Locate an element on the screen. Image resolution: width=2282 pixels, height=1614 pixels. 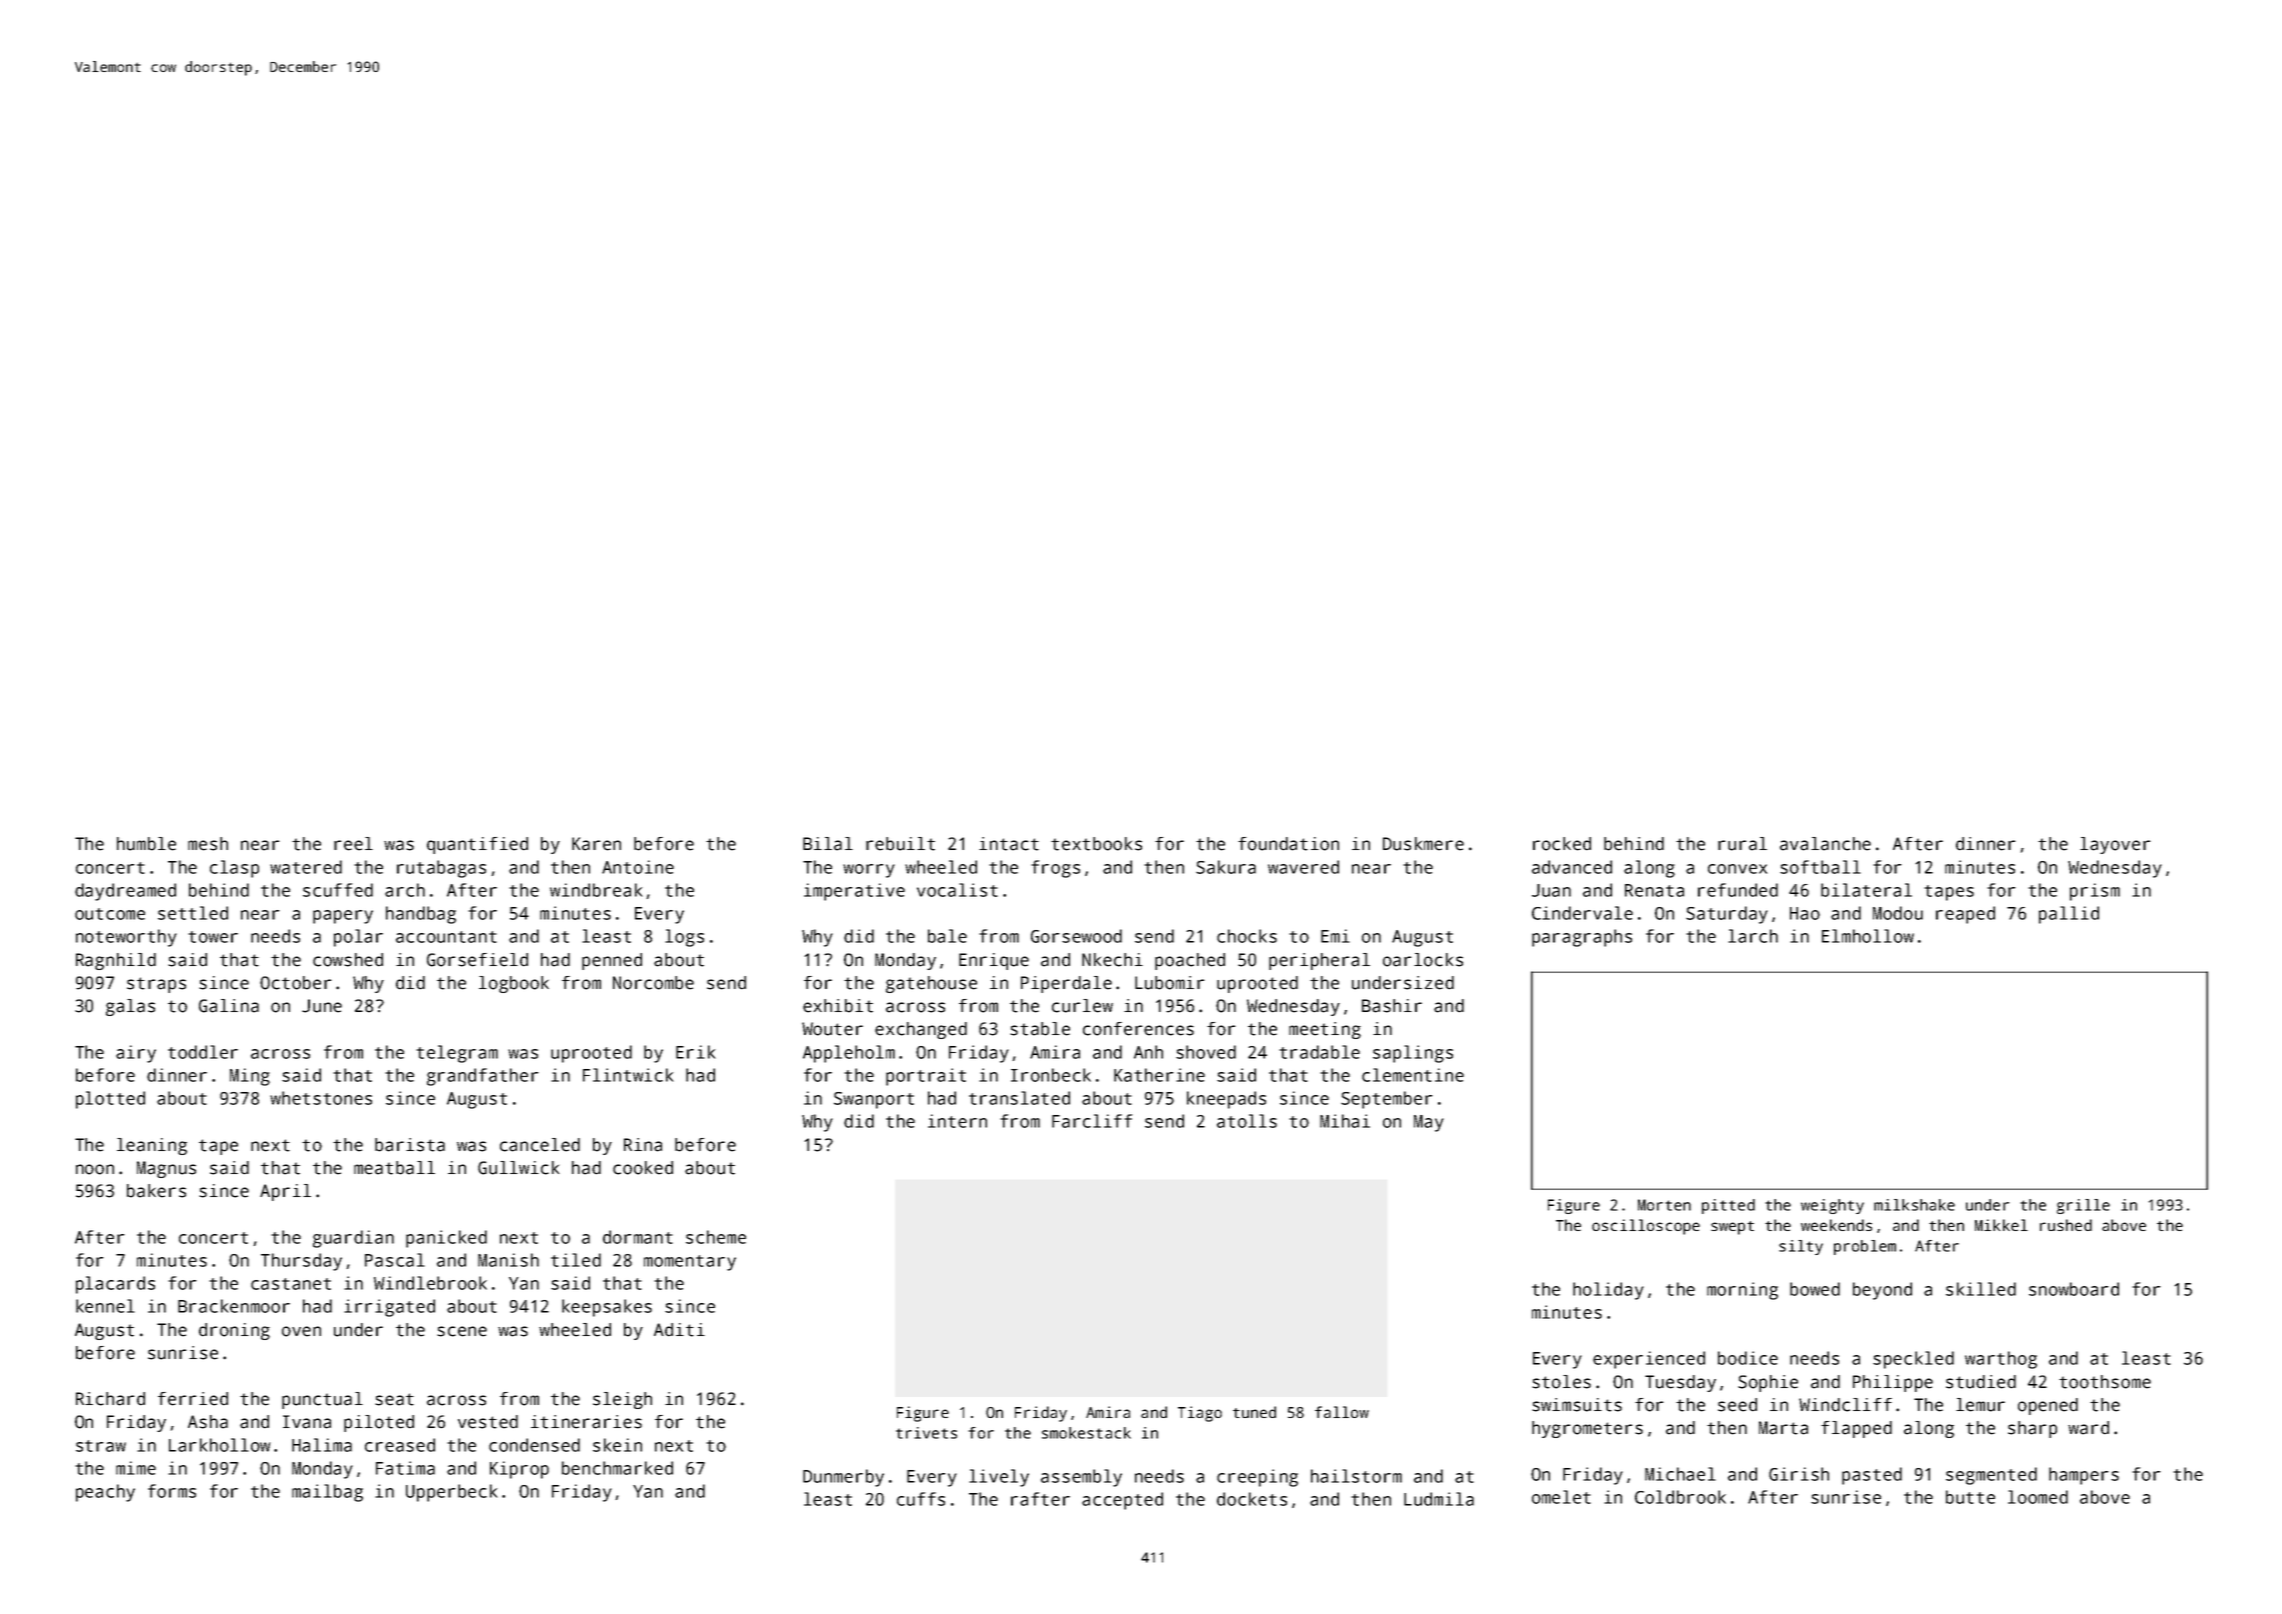
meatball is located at coordinates (394, 1168).
